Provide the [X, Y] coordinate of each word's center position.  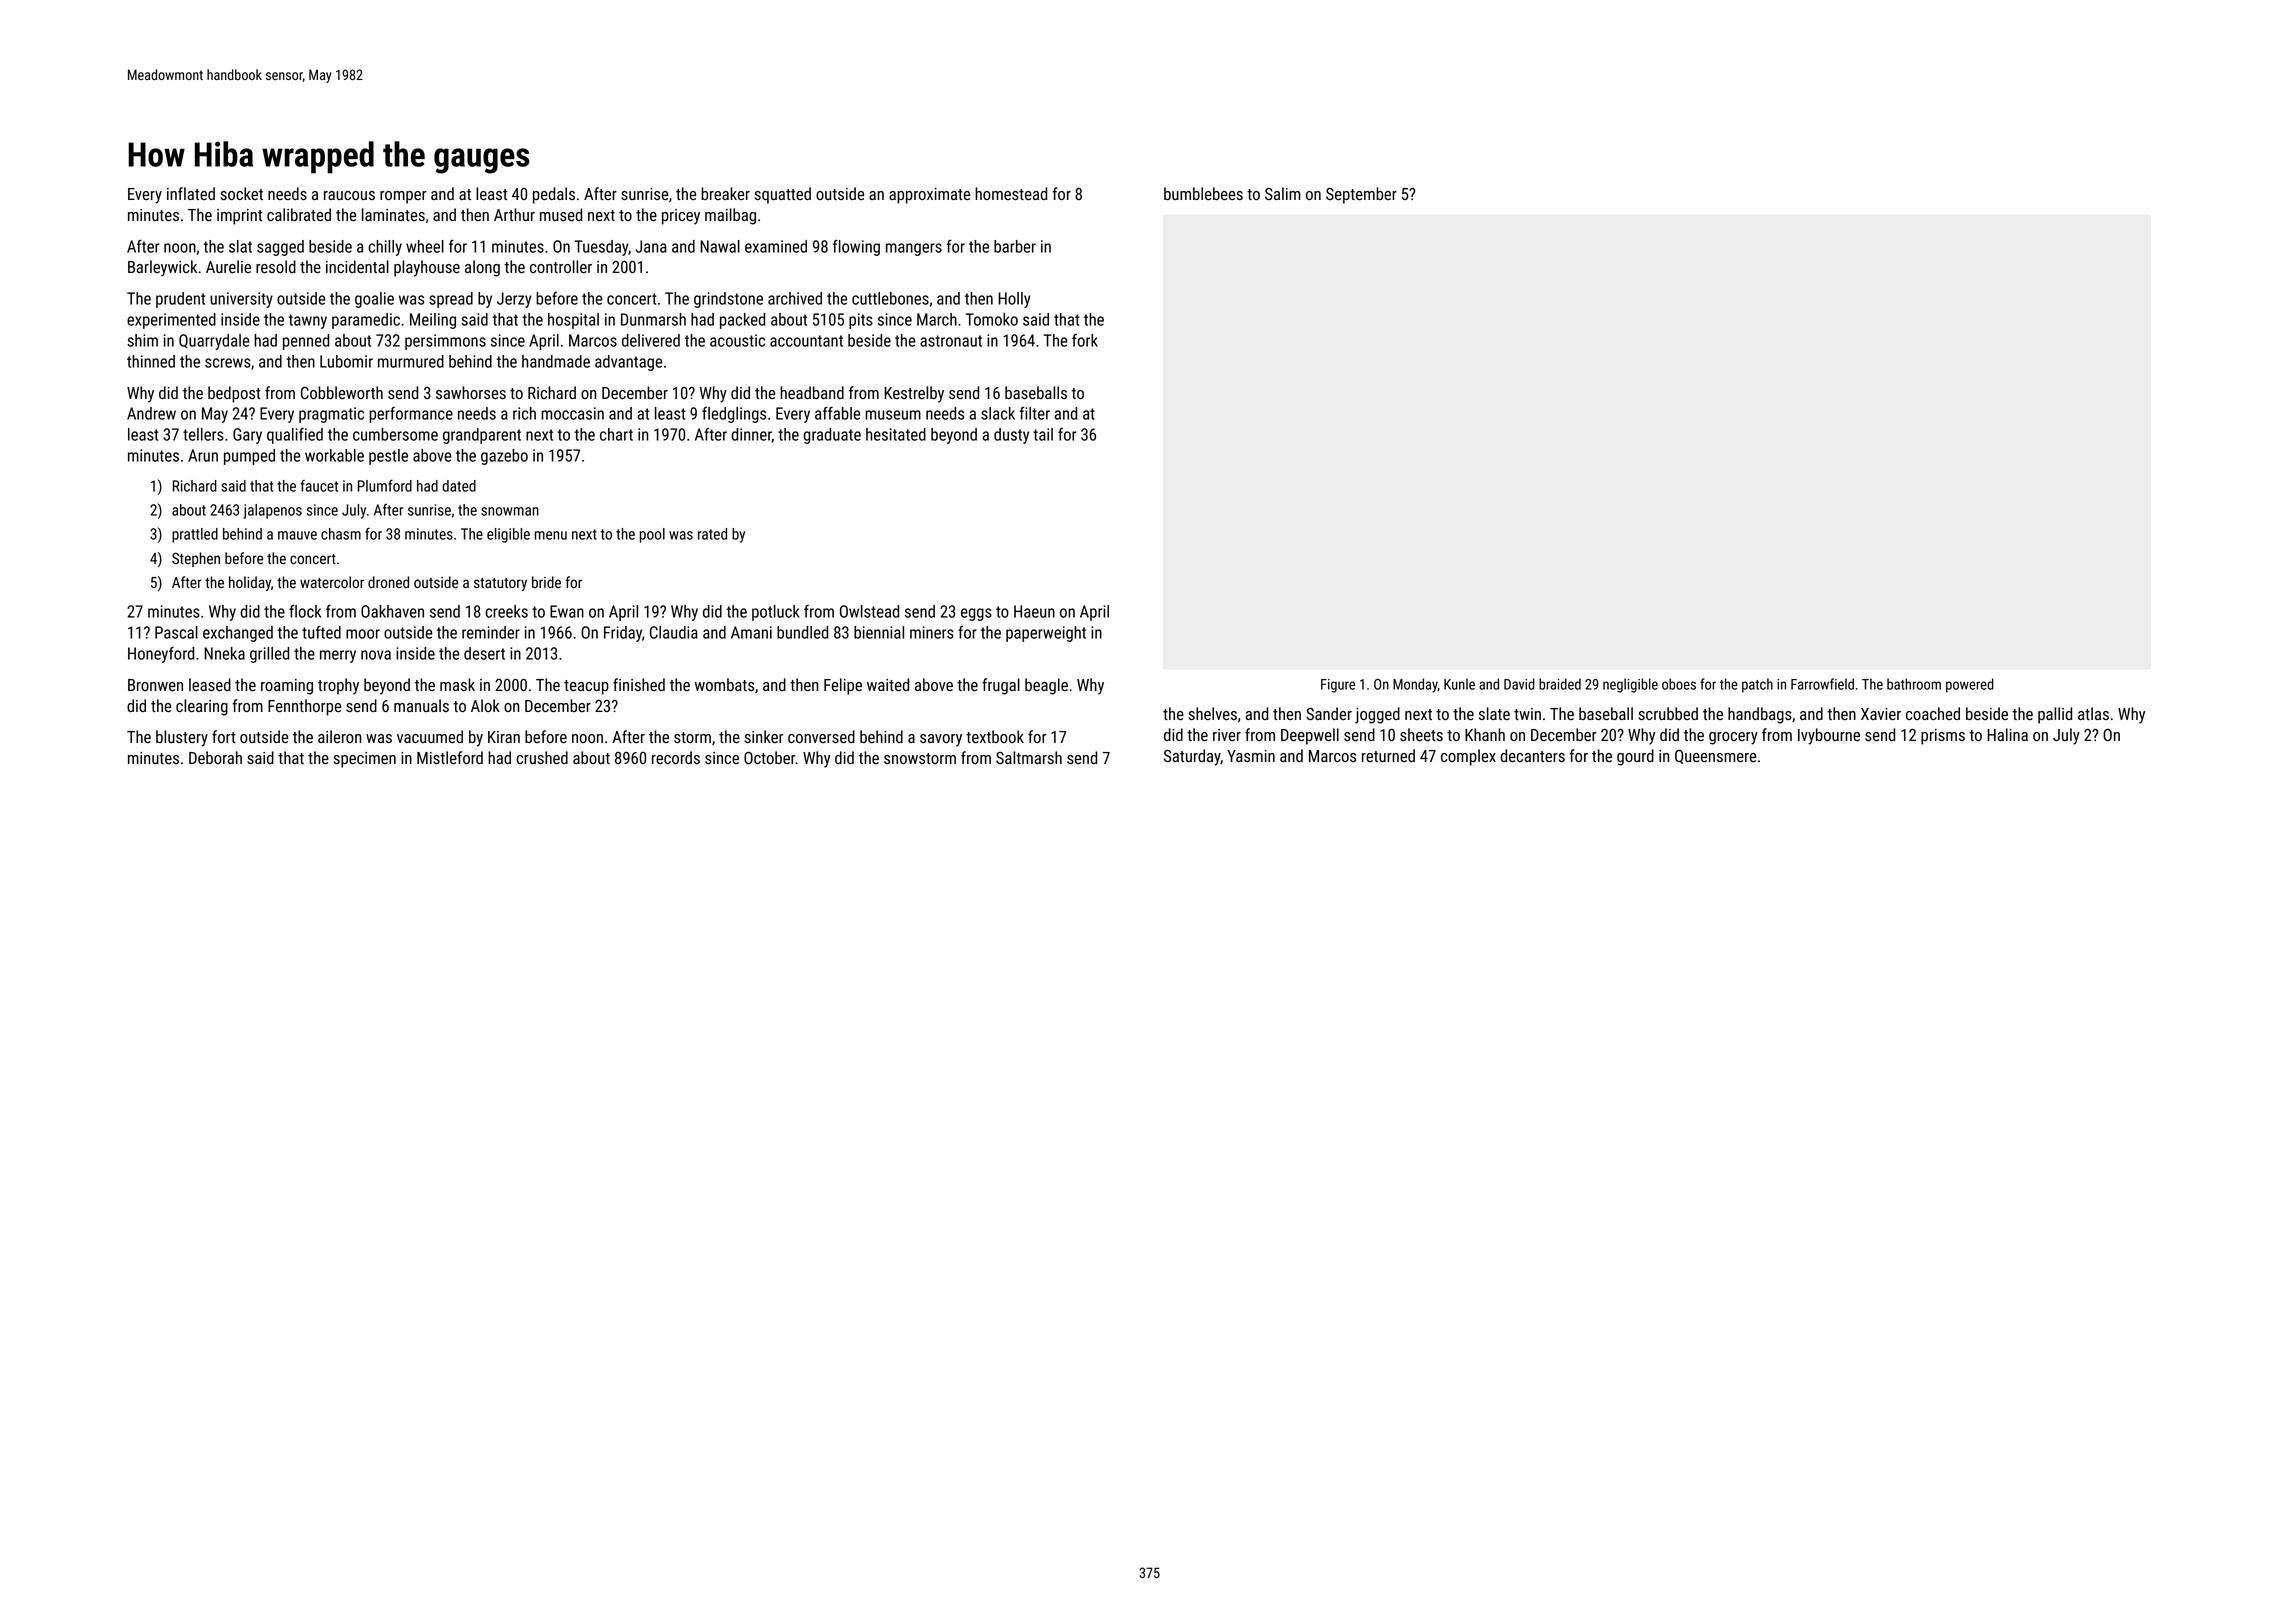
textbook [995, 737]
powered [1970, 685]
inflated [191, 193]
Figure [1338, 686]
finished [639, 684]
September [1361, 195]
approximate [929, 196]
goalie [374, 300]
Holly [1014, 300]
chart [616, 434]
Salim [1282, 193]
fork [1085, 340]
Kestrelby [914, 394]
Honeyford [161, 654]
